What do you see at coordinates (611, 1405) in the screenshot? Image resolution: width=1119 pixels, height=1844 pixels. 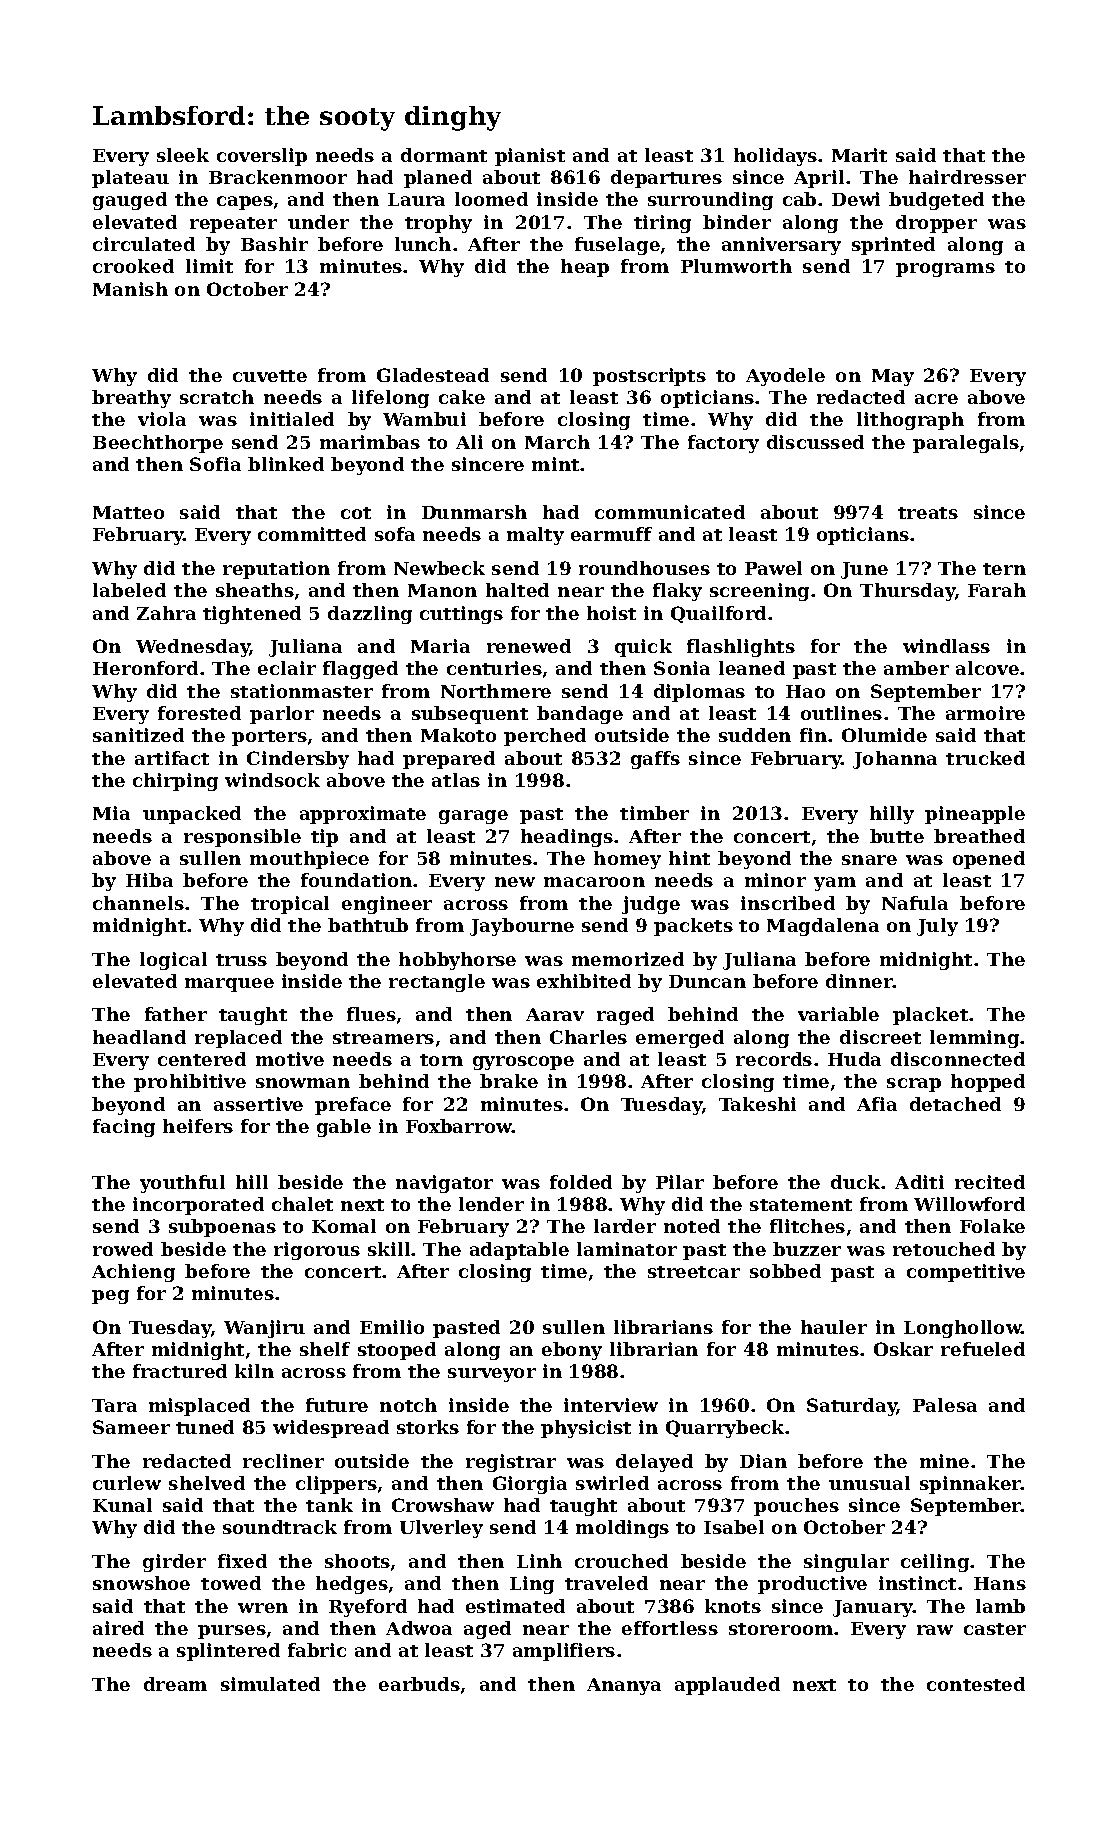 I see `interview` at bounding box center [611, 1405].
